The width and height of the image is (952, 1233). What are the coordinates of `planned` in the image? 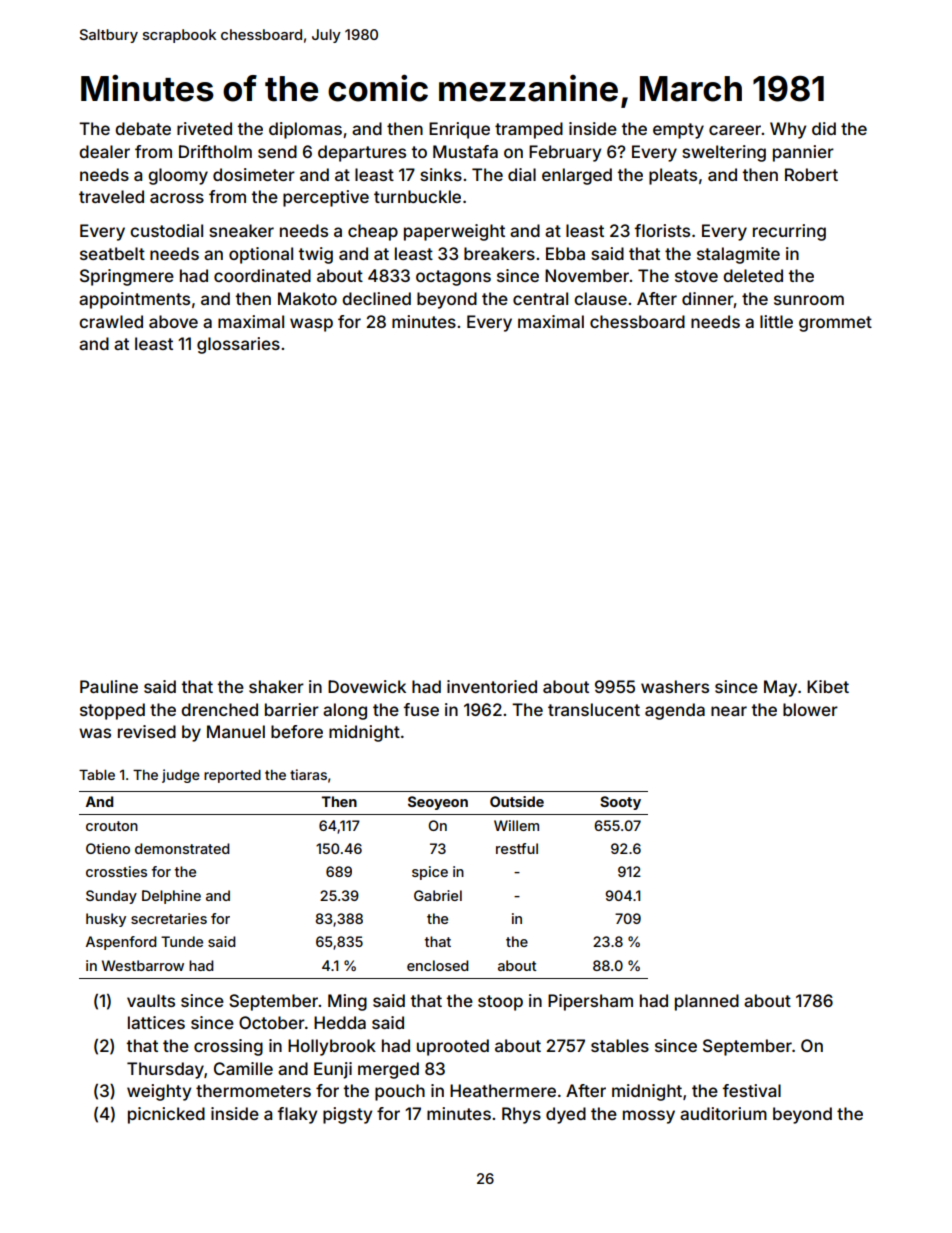 It's located at (707, 1002).
